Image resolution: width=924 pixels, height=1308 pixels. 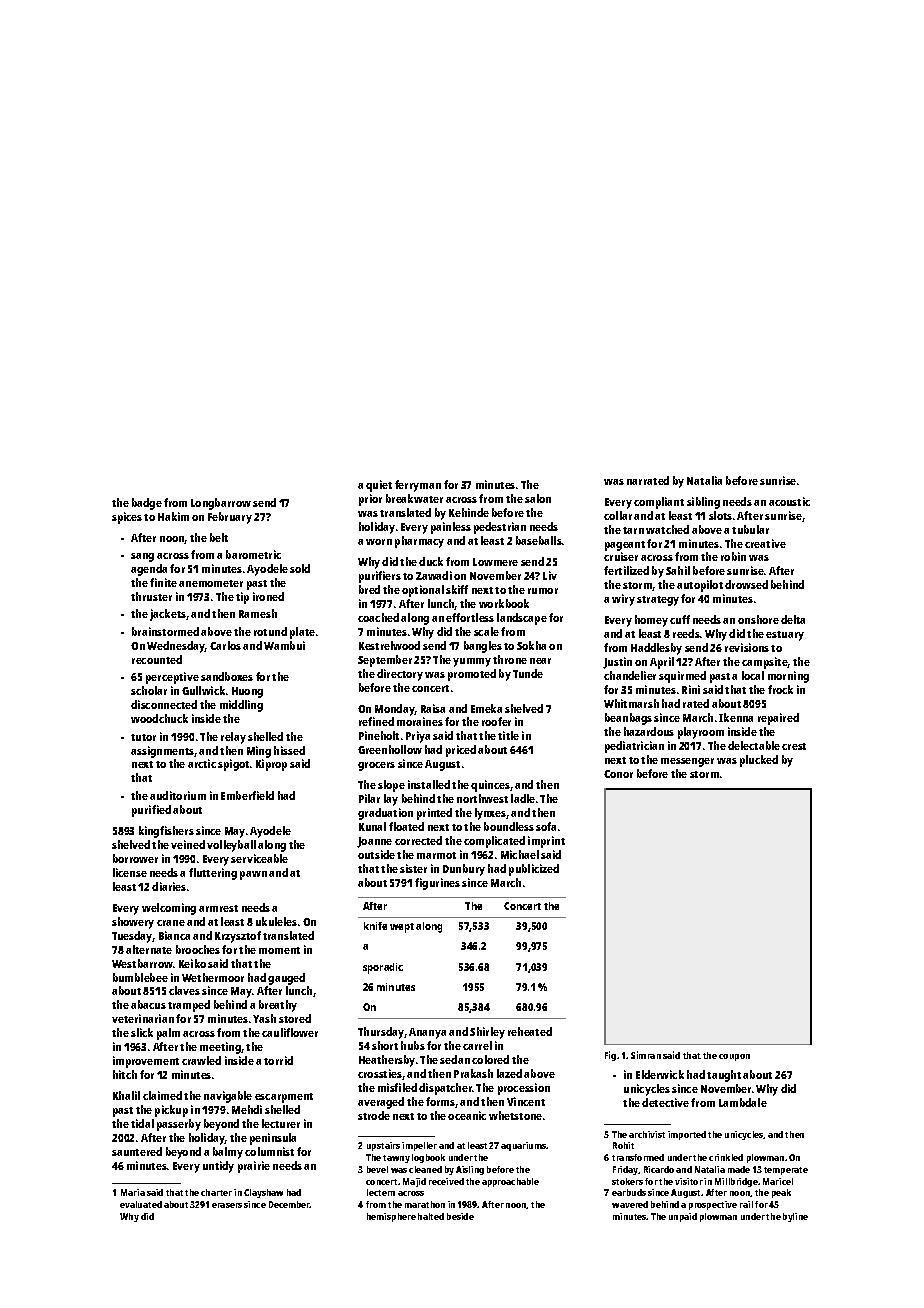 I want to click on salon, so click(x=538, y=498).
